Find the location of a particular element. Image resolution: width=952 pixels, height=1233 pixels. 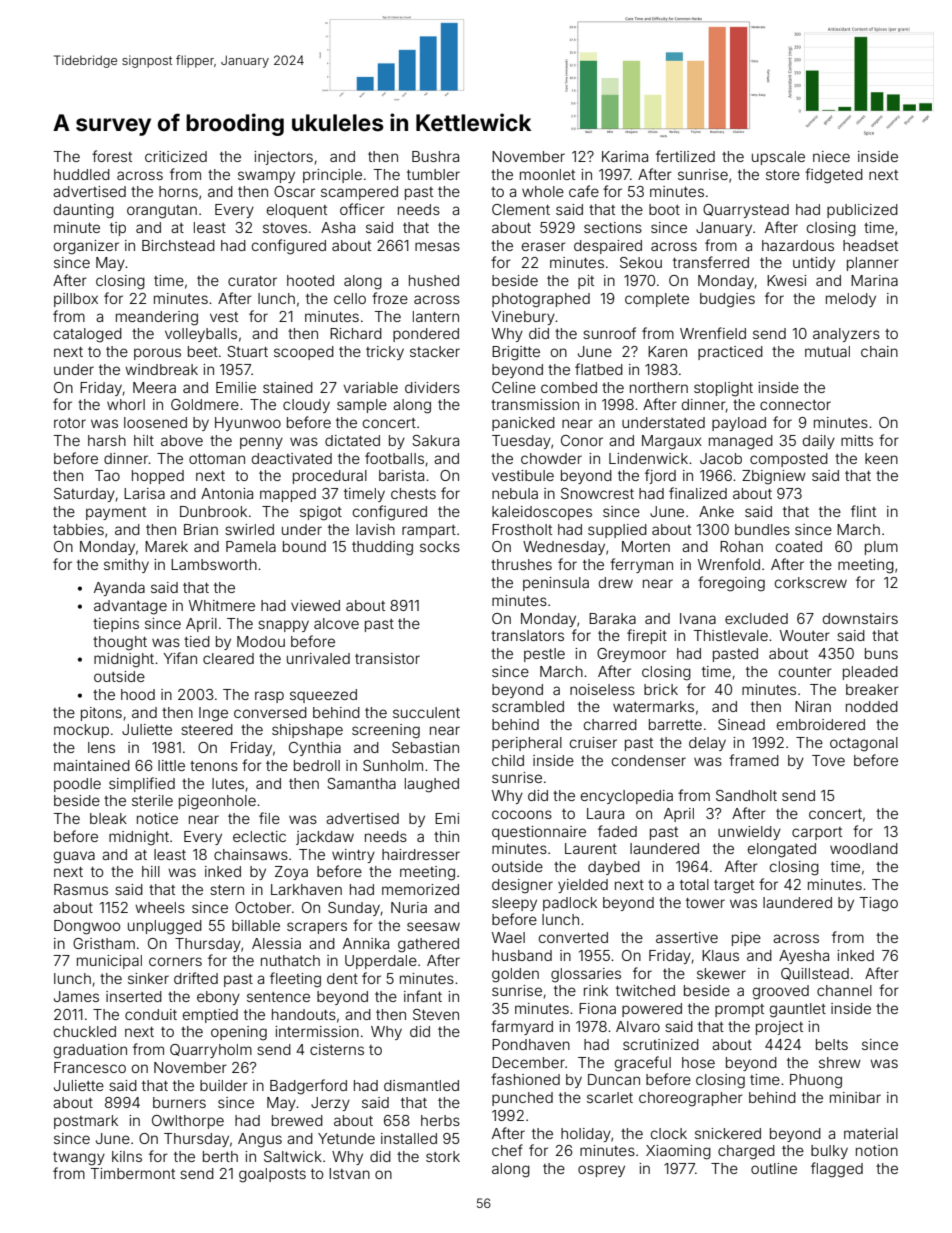

cleared is located at coordinates (228, 658).
